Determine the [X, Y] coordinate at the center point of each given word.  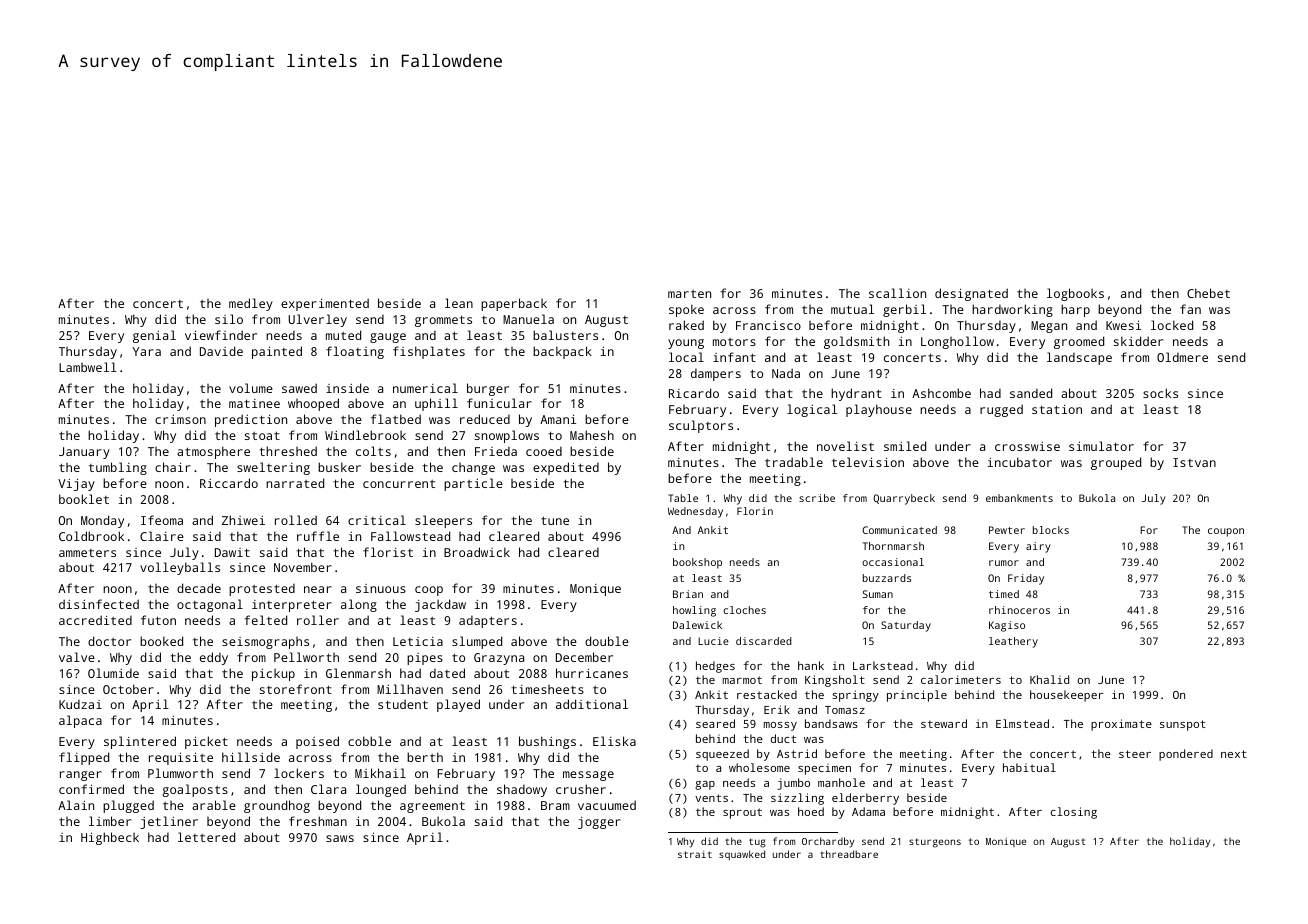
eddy [214, 658]
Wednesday [695, 512]
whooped [313, 404]
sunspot [1183, 725]
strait [695, 854]
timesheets [547, 689]
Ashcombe [941, 393]
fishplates [429, 352]
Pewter [1007, 530]
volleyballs [180, 568]
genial [154, 336]
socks [1160, 393]
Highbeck [110, 838]
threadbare [849, 854]
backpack [562, 352]
